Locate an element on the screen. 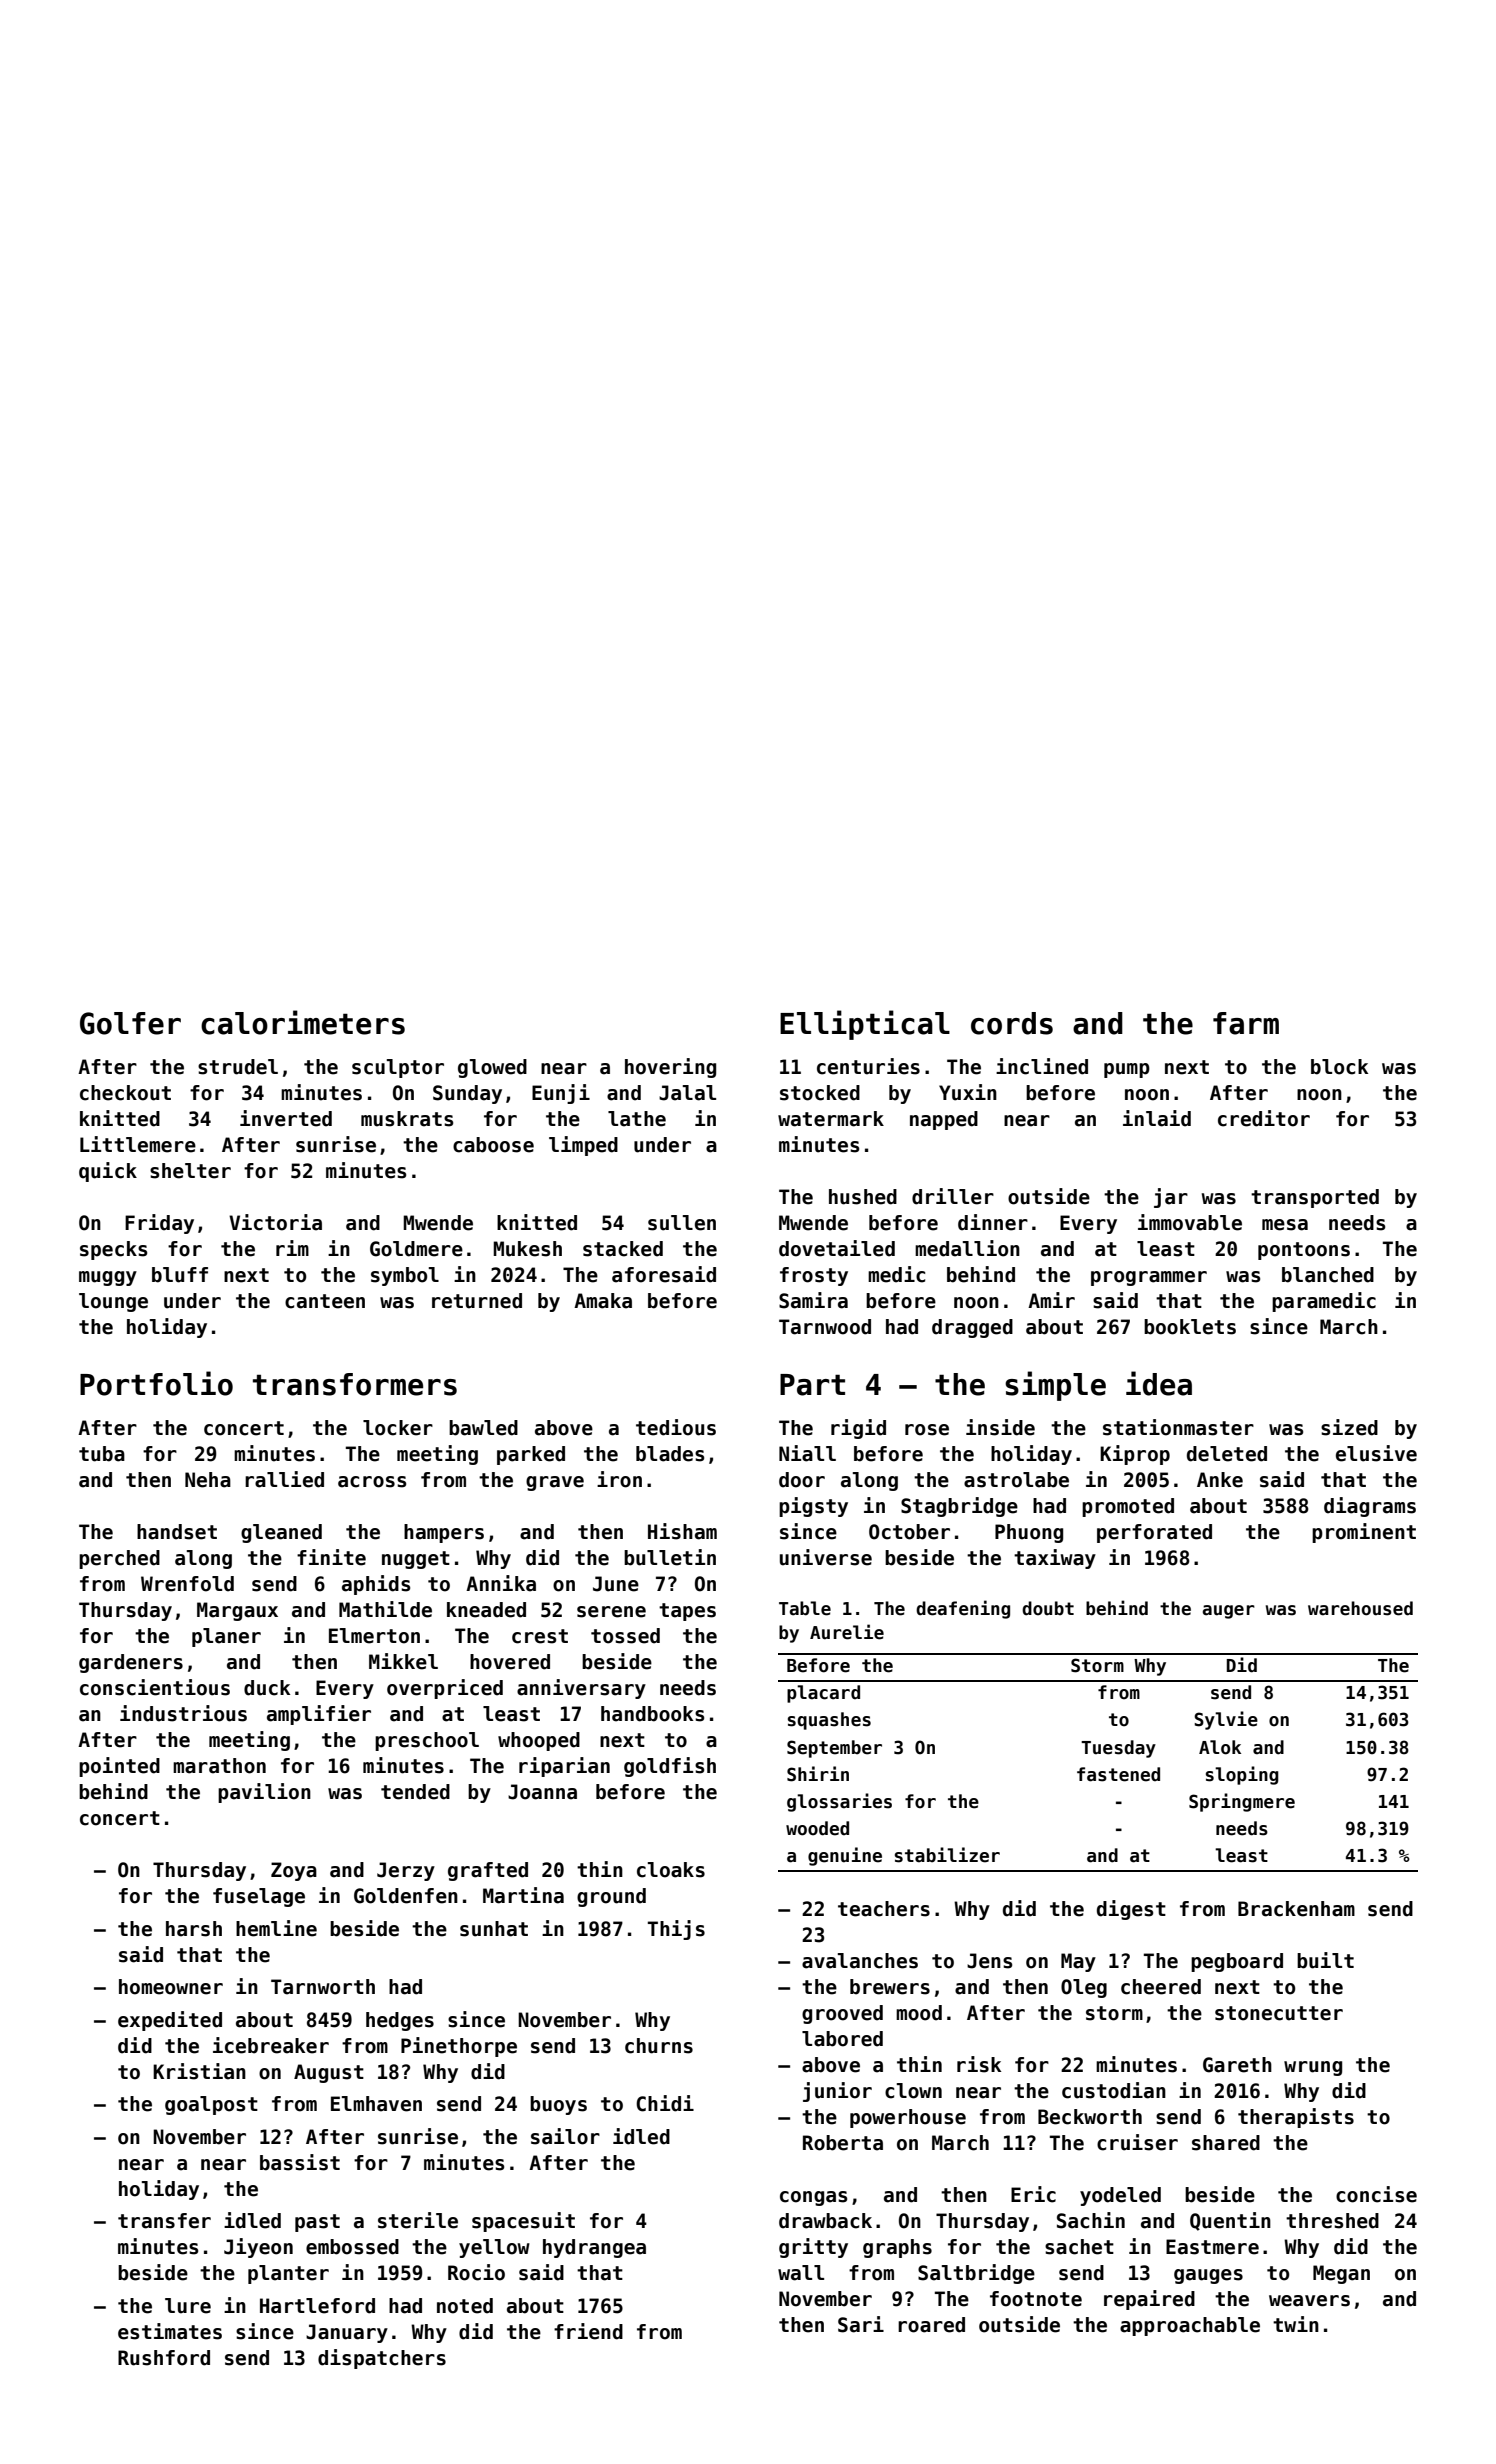  medallion is located at coordinates (967, 1248).
